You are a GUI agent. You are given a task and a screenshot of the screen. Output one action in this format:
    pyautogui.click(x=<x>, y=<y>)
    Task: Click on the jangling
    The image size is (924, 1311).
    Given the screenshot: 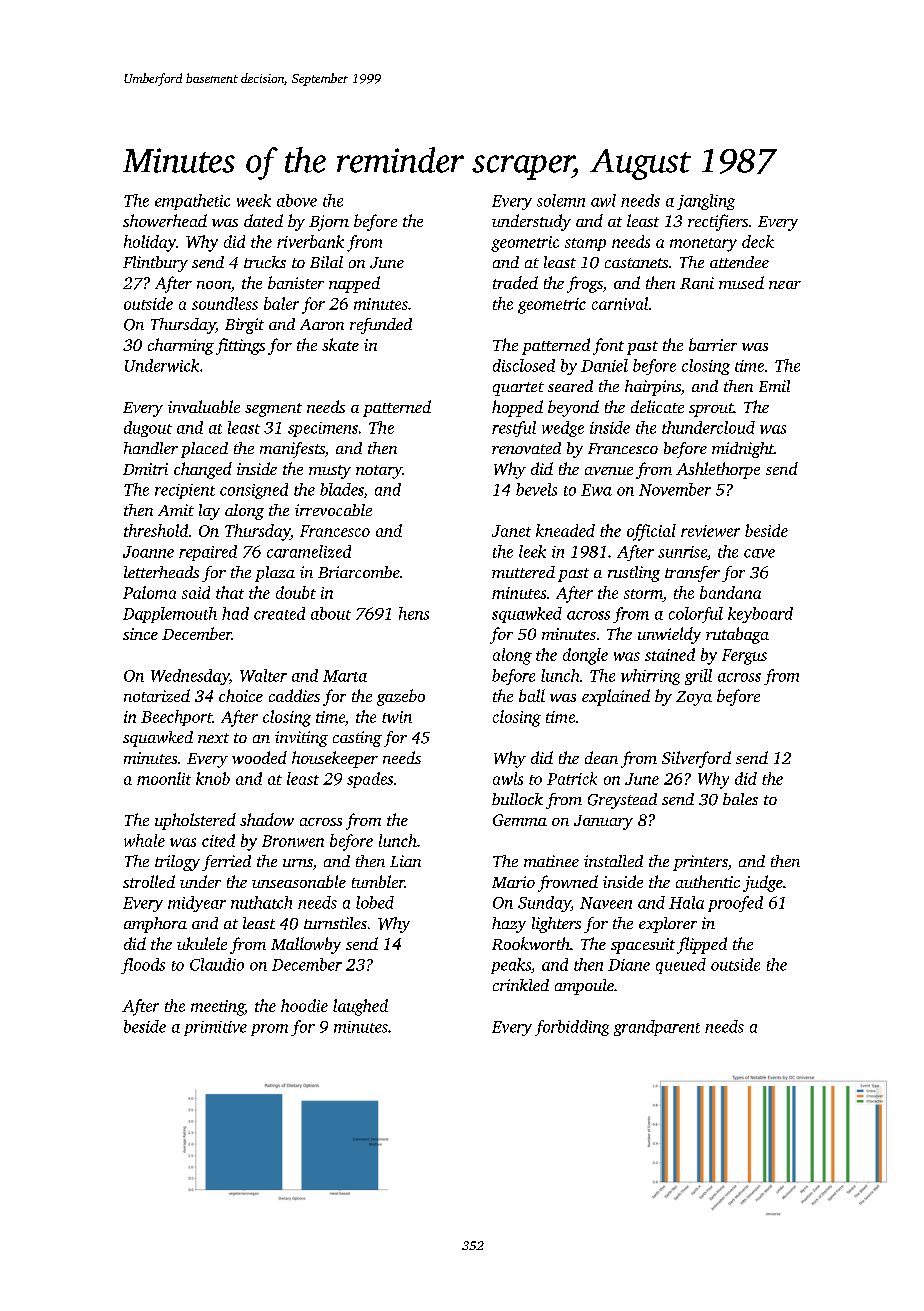 What is the action you would take?
    pyautogui.click(x=706, y=202)
